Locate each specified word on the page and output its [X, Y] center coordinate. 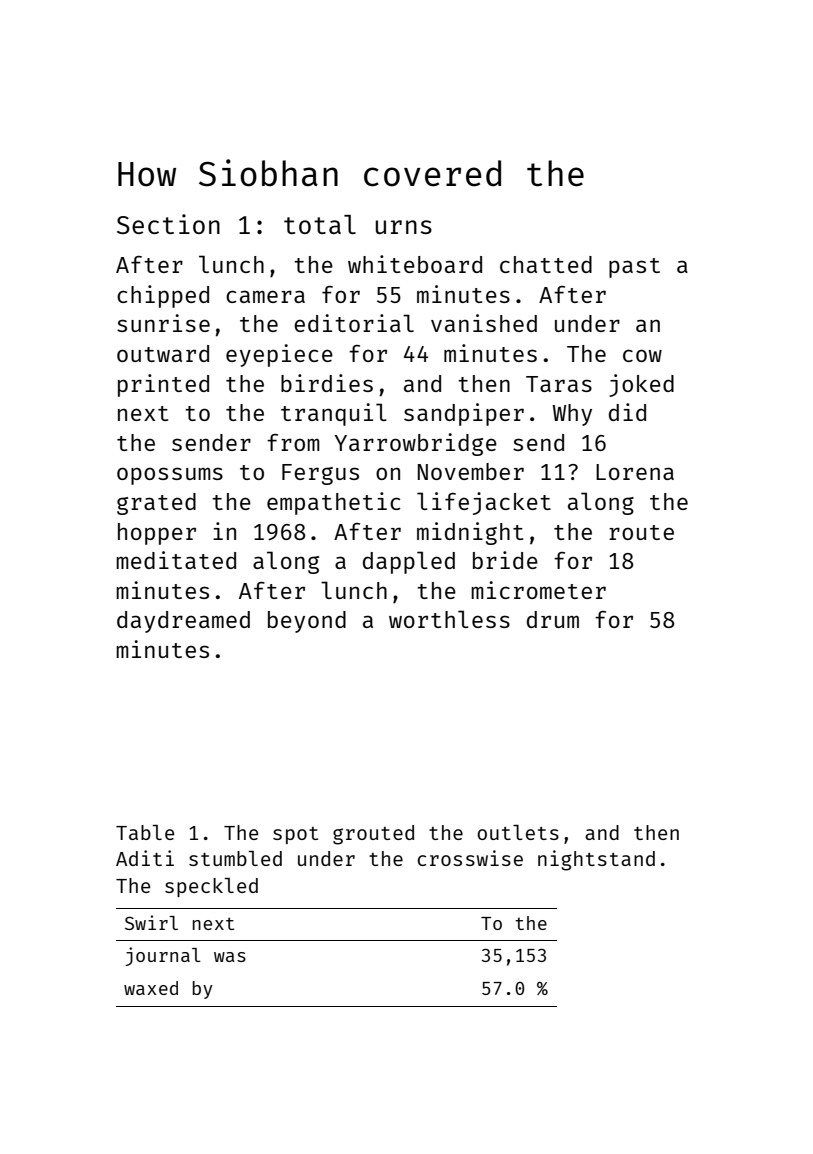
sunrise [163, 323]
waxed [151, 988]
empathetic [334, 503]
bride [505, 560]
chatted [546, 264]
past [634, 268]
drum [553, 619]
